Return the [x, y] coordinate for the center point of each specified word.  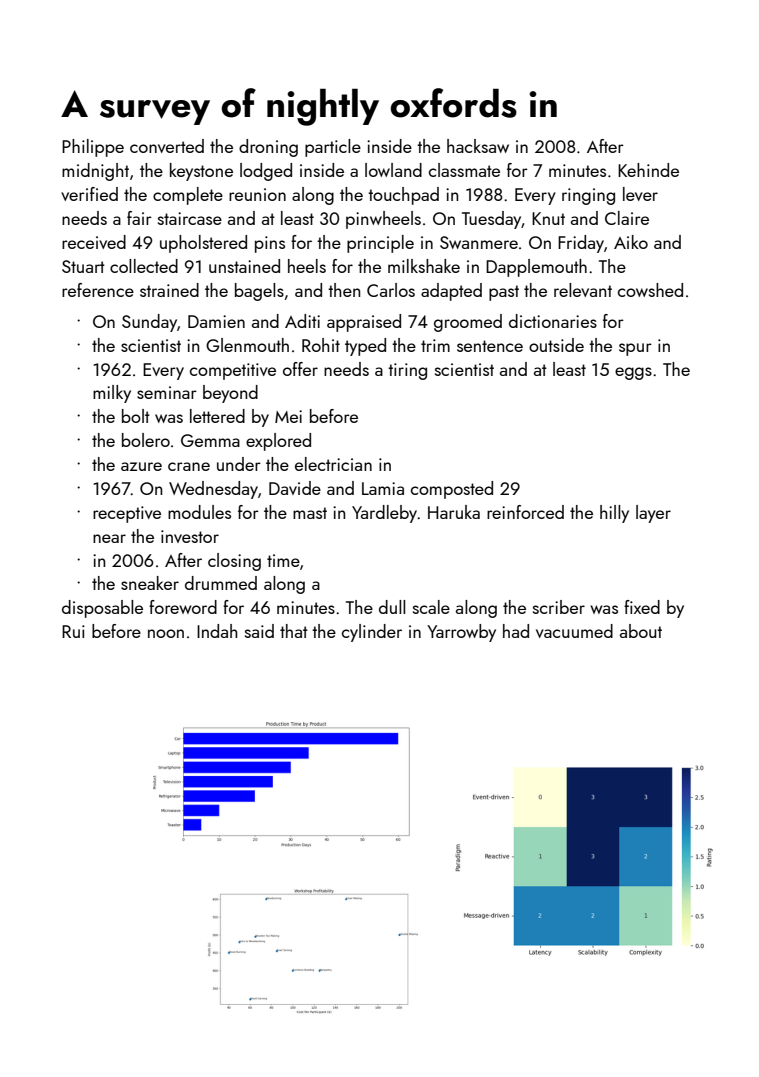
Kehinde [648, 170]
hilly [614, 514]
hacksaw [478, 146]
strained [169, 290]
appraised [364, 323]
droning [268, 148]
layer [653, 514]
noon [166, 633]
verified [89, 194]
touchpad [403, 196]
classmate [464, 170]
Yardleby [384, 514]
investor [190, 536]
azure [141, 466]
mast [310, 513]
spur [635, 349]
